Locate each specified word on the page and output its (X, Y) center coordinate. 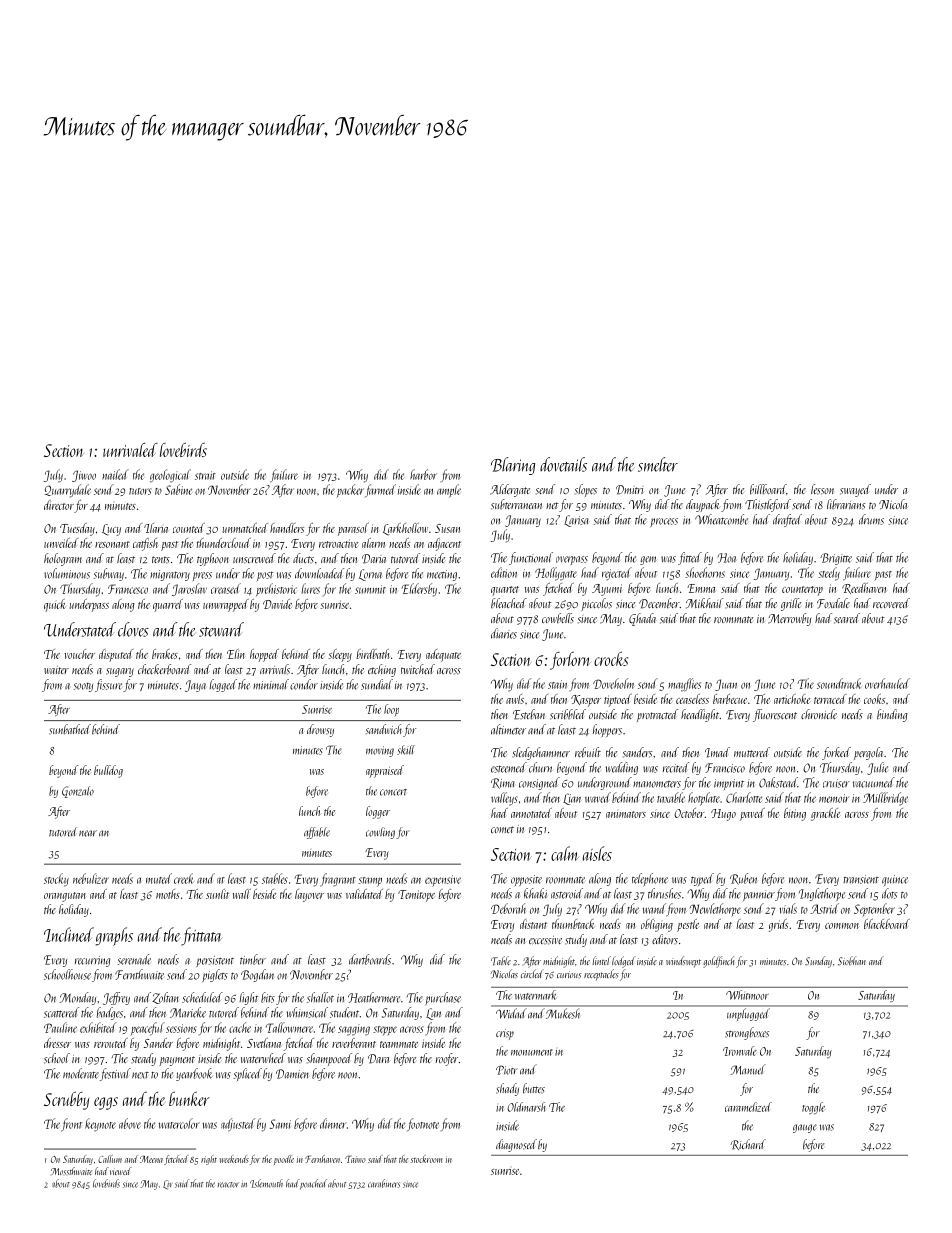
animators (626, 814)
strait (205, 475)
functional (531, 558)
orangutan (65, 897)
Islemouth (266, 1183)
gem (648, 560)
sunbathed (70, 729)
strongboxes (747, 1033)
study (576, 940)
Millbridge (885, 799)
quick (55, 605)
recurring (92, 961)
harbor (423, 474)
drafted (787, 520)
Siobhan (852, 960)
